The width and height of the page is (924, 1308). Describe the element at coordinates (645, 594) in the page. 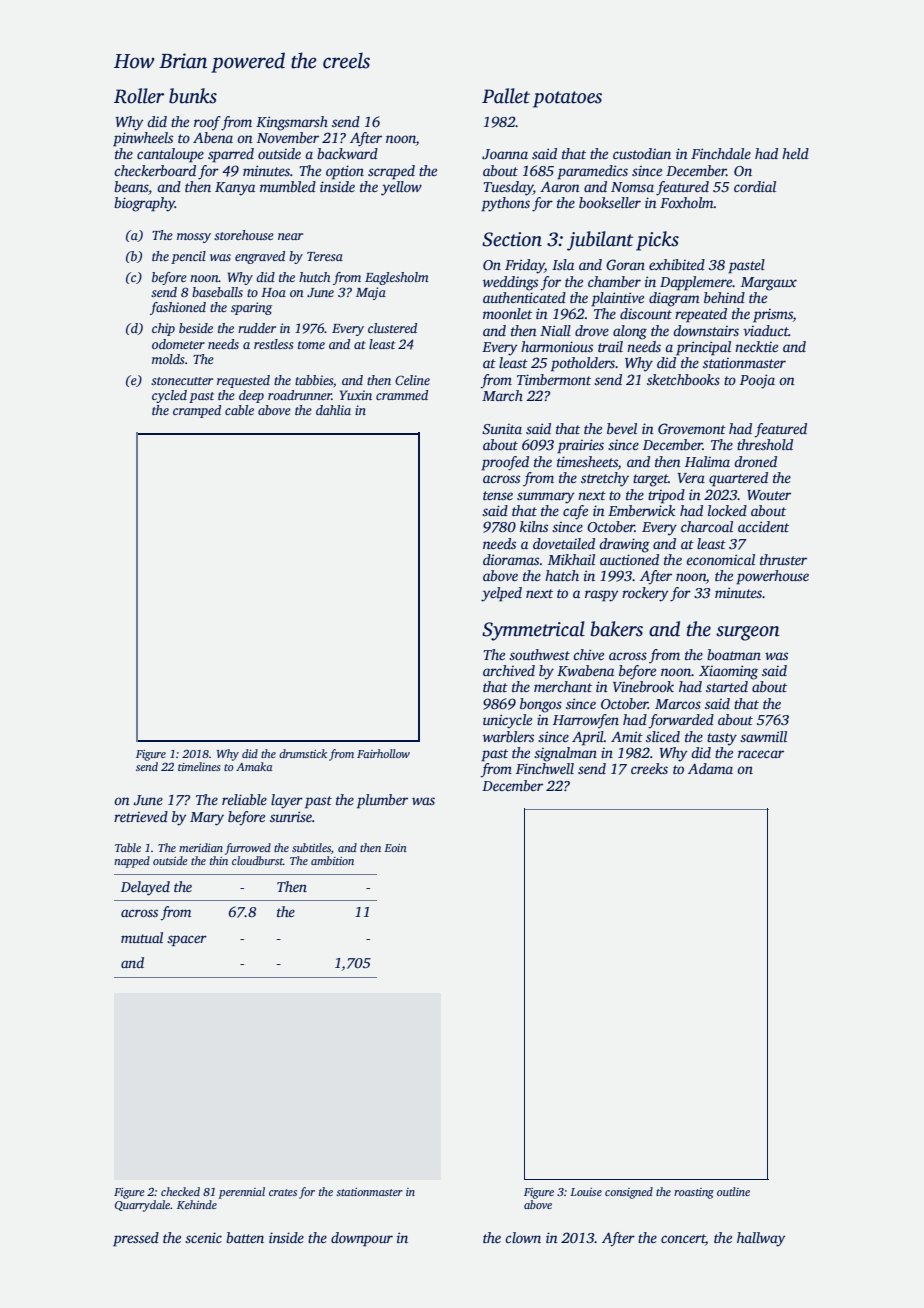

I see `rockery` at that location.
